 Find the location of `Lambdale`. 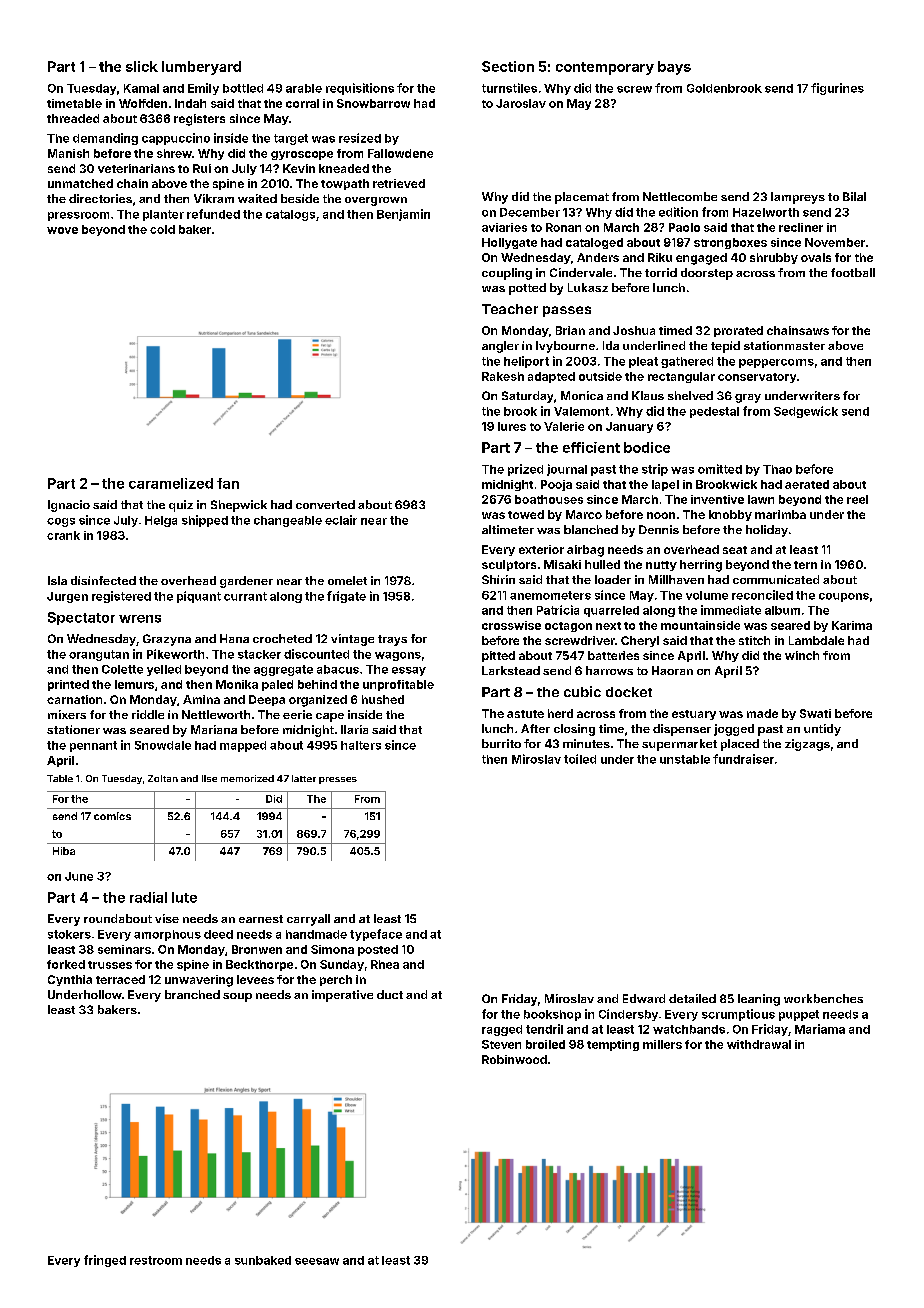

Lambdale is located at coordinates (816, 640).
